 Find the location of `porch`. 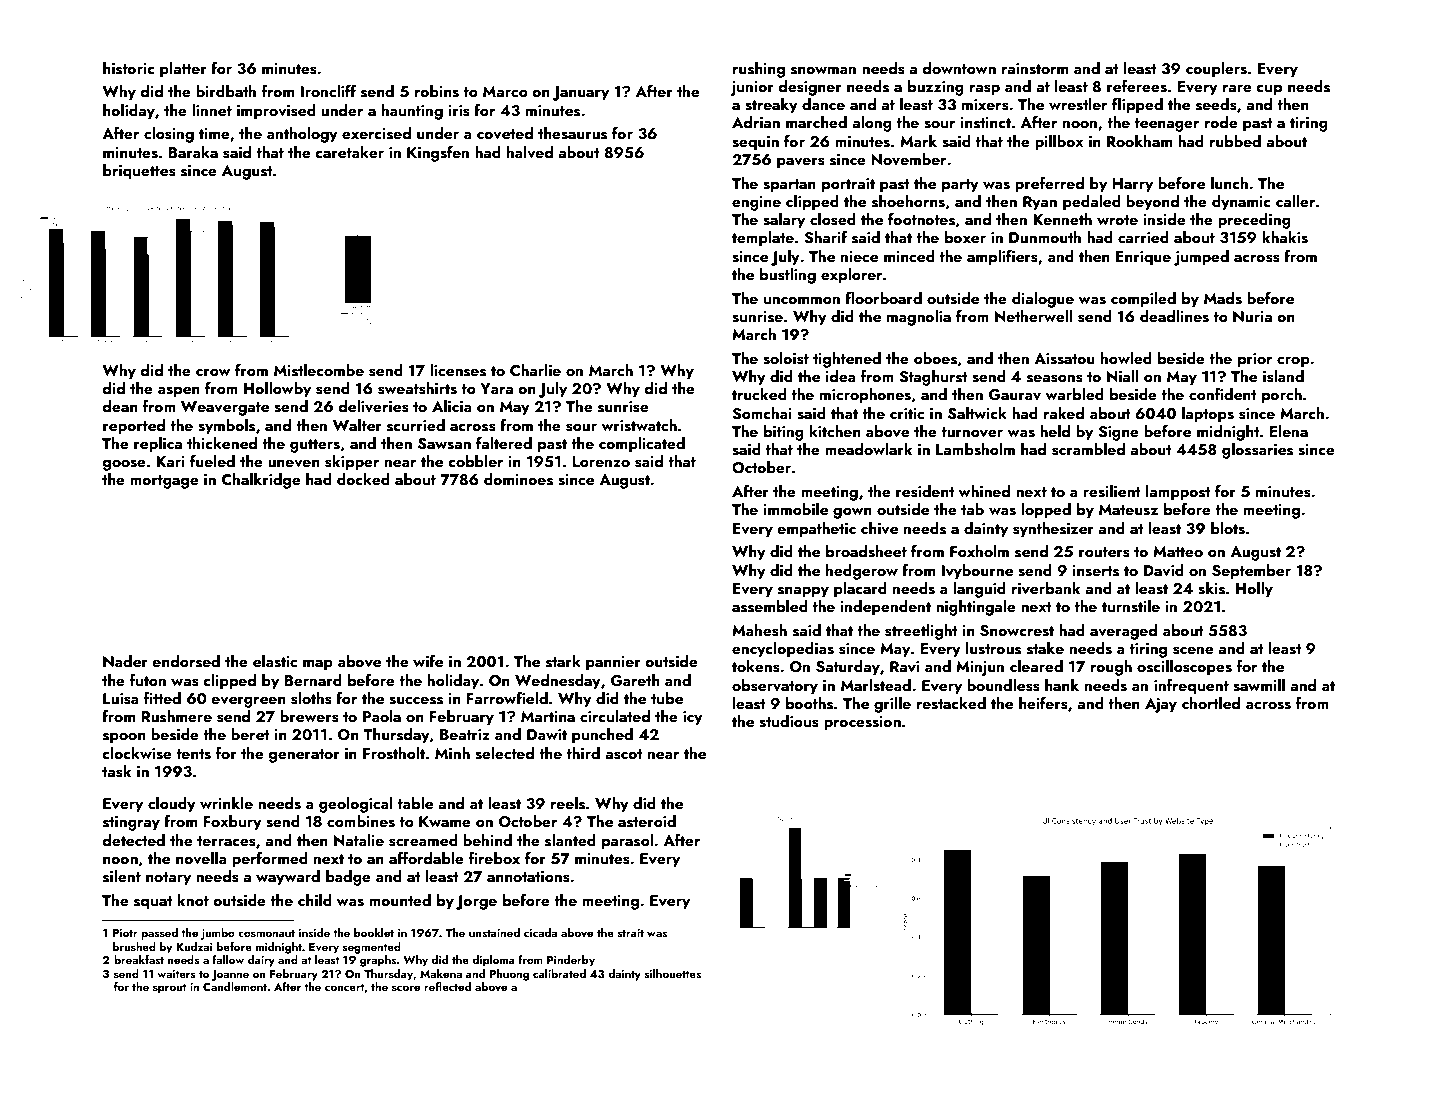

porch is located at coordinates (1282, 396).
